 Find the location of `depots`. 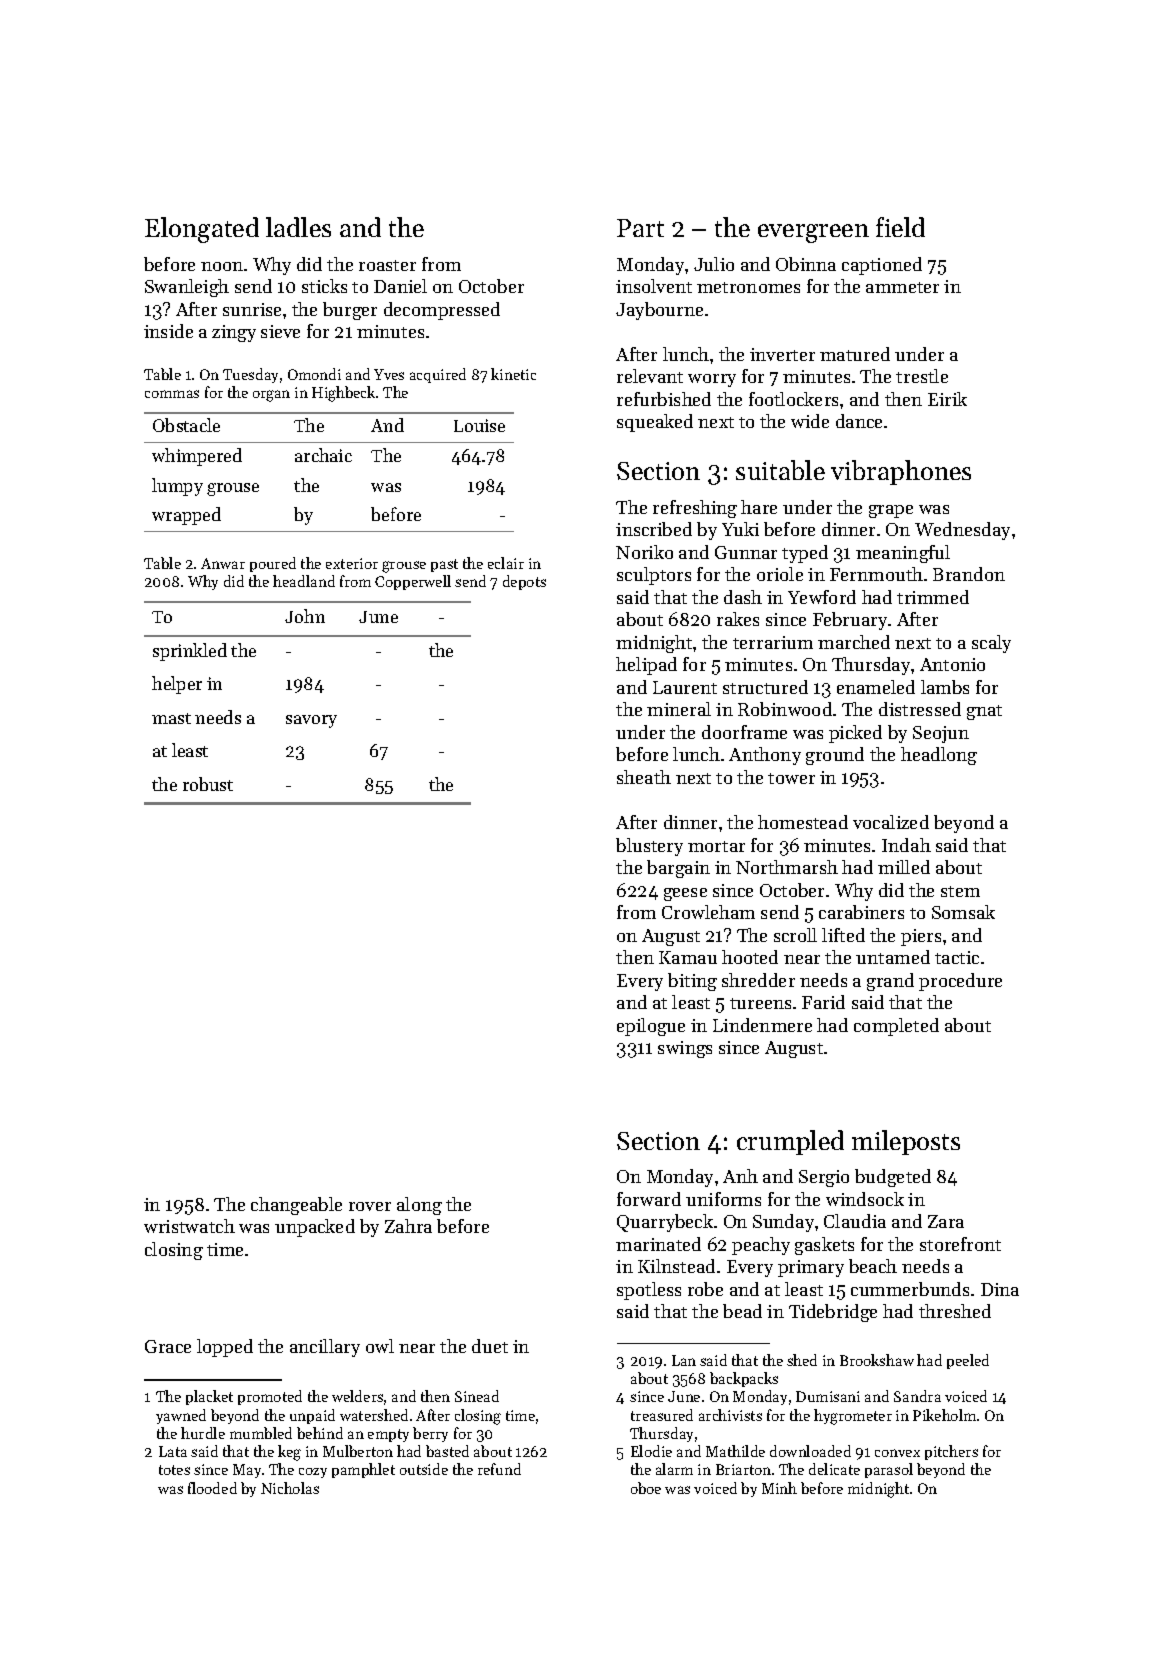

depots is located at coordinates (524, 582).
